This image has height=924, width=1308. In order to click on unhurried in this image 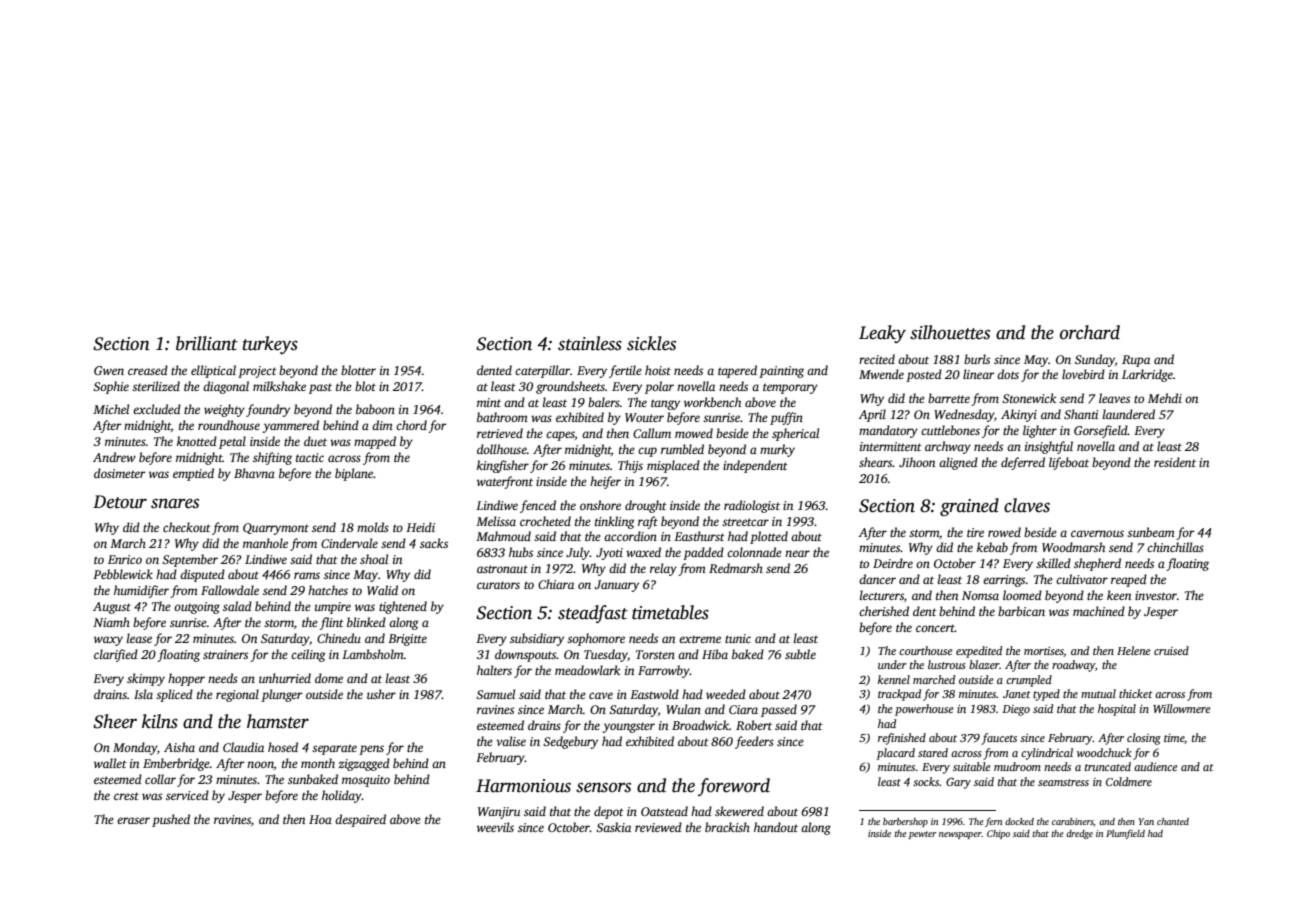, I will do `click(285, 678)`.
